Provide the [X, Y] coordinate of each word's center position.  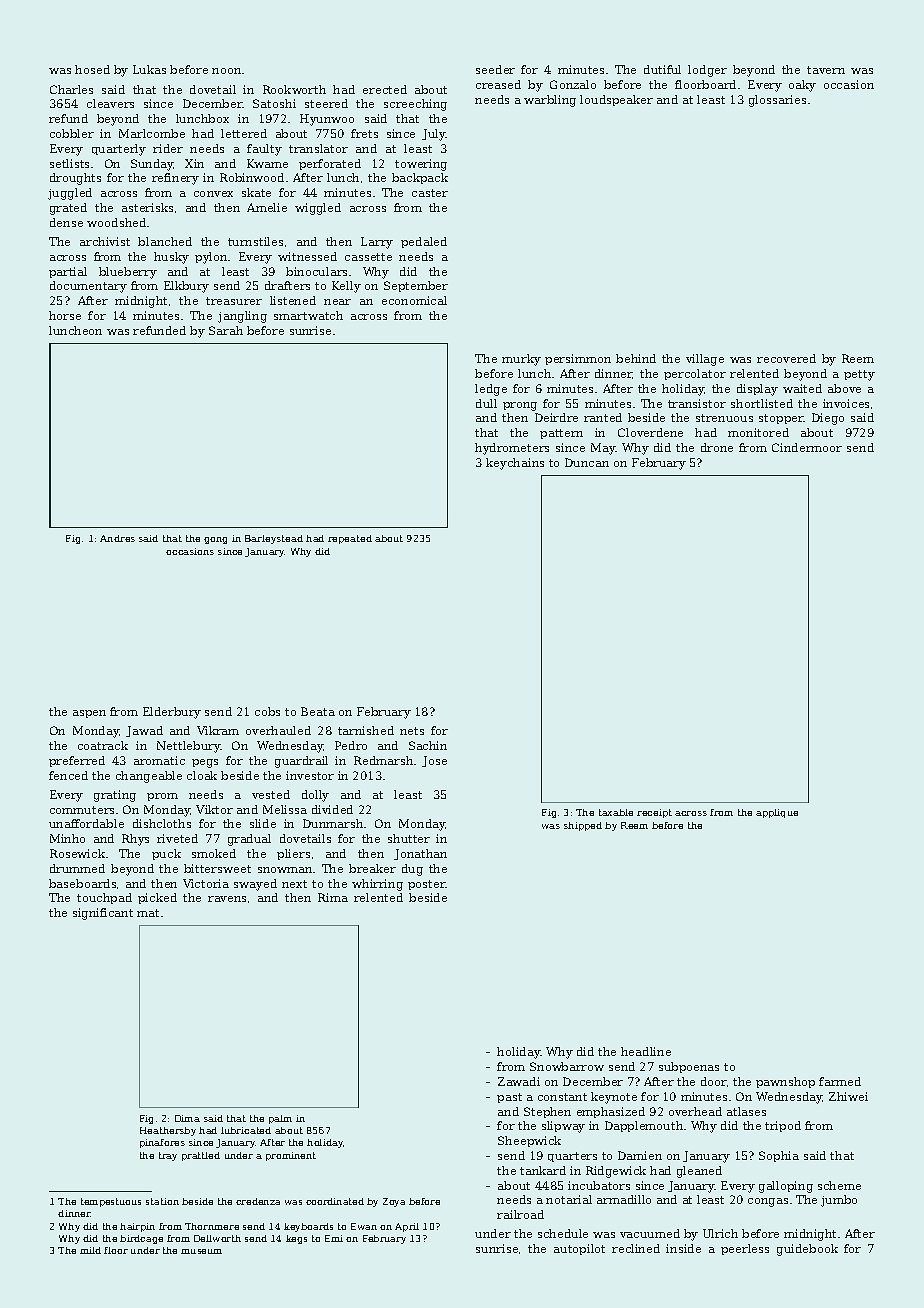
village [705, 360]
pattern [561, 434]
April [407, 1227]
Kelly [346, 287]
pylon [211, 258]
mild [90, 1250]
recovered [786, 358]
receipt [654, 813]
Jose [434, 761]
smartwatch [308, 315]
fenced [68, 775]
